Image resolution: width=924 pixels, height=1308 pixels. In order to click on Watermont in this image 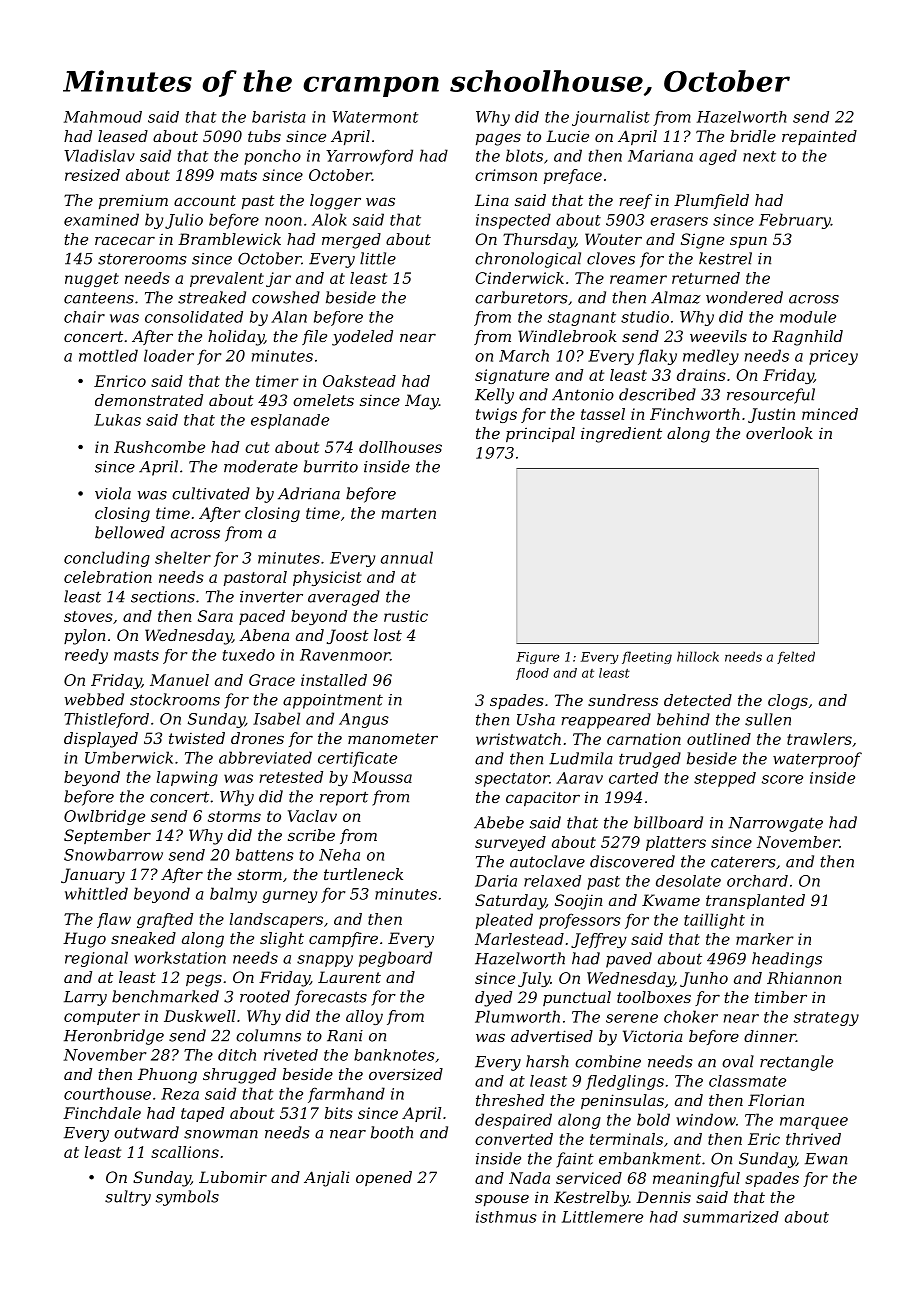, I will do `click(375, 117)`.
